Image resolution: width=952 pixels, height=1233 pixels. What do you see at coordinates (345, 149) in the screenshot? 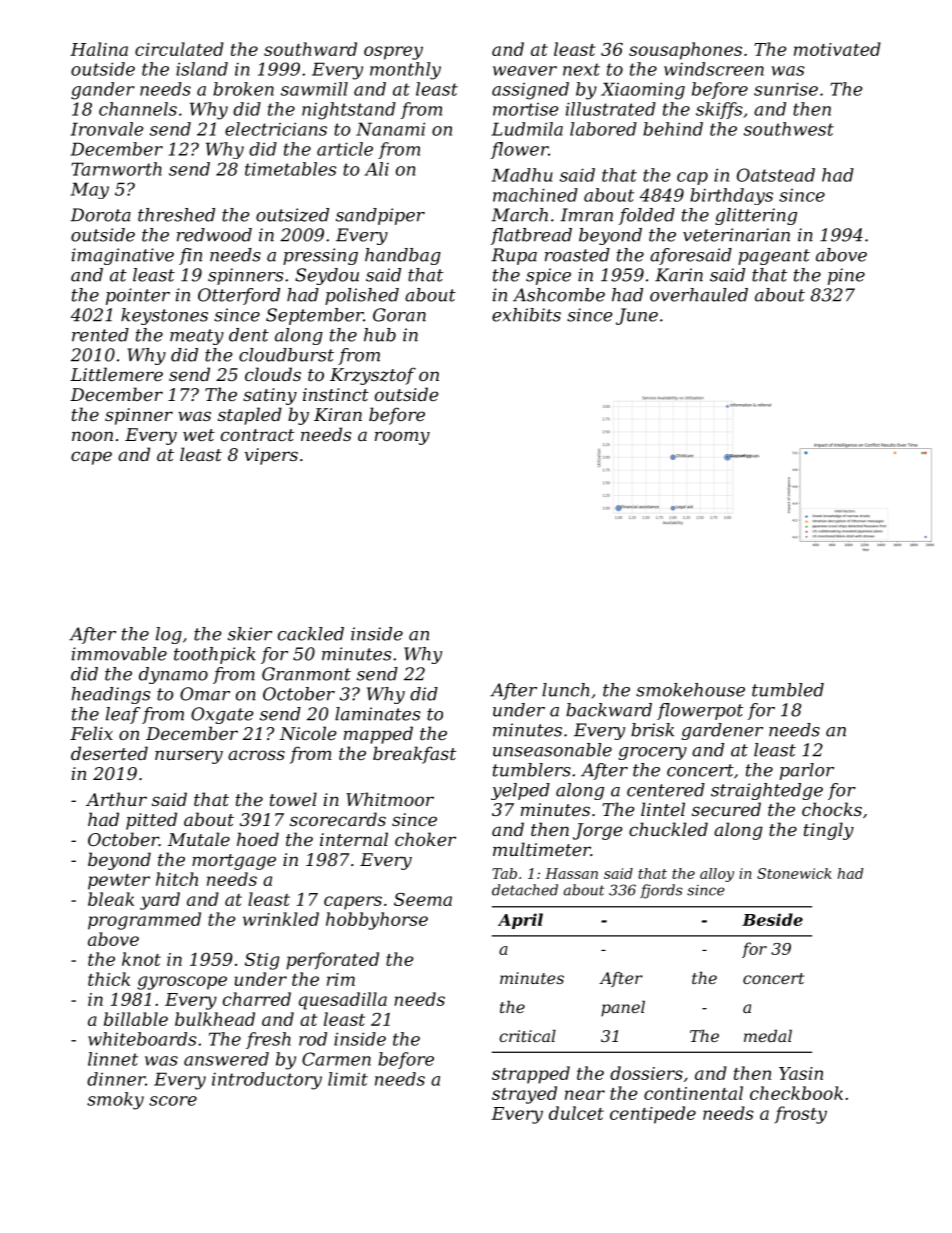
I see `article` at bounding box center [345, 149].
